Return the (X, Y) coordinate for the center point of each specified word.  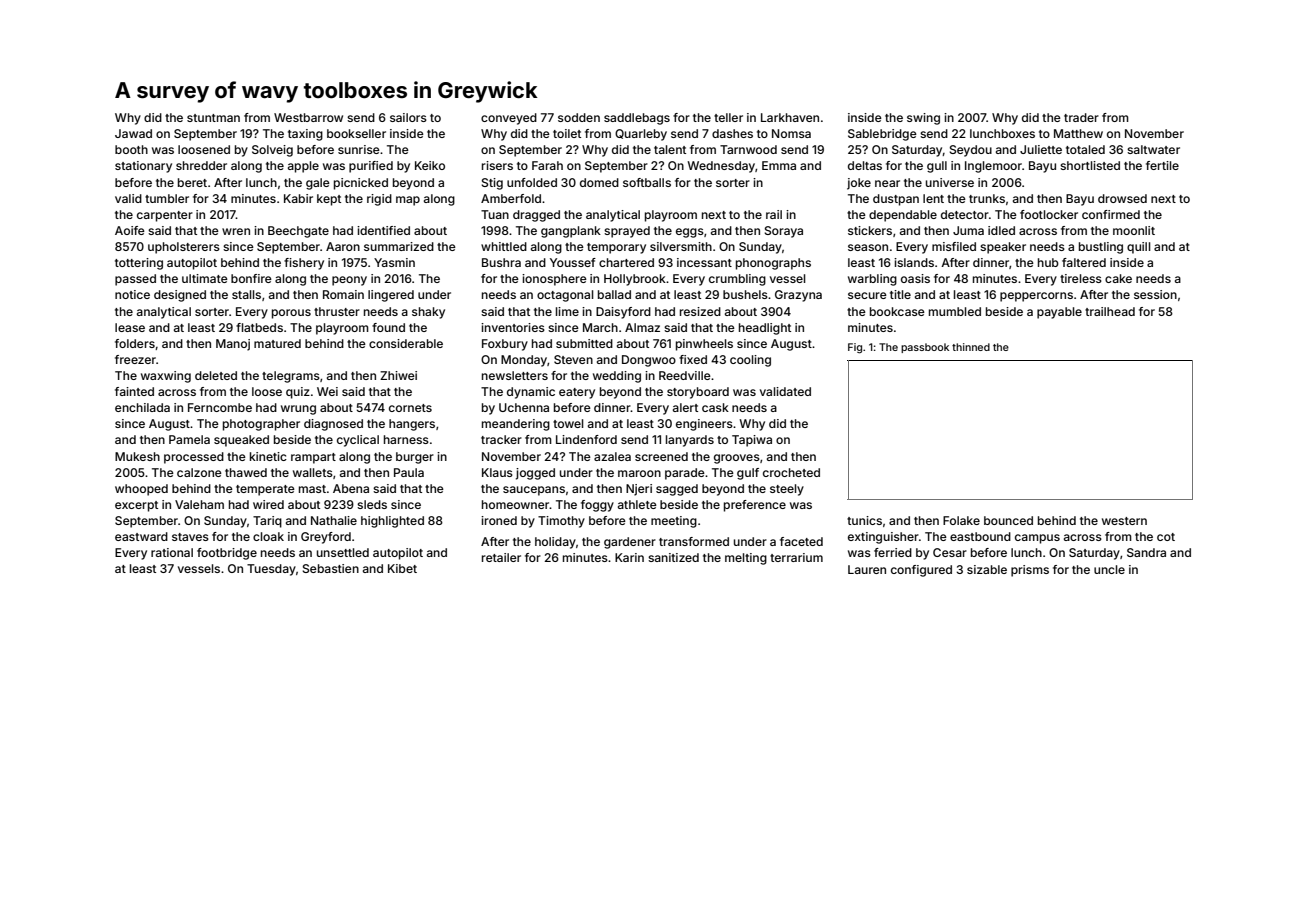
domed (599, 182)
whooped (141, 490)
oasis (915, 278)
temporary (616, 248)
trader (1081, 117)
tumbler (167, 198)
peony (349, 281)
